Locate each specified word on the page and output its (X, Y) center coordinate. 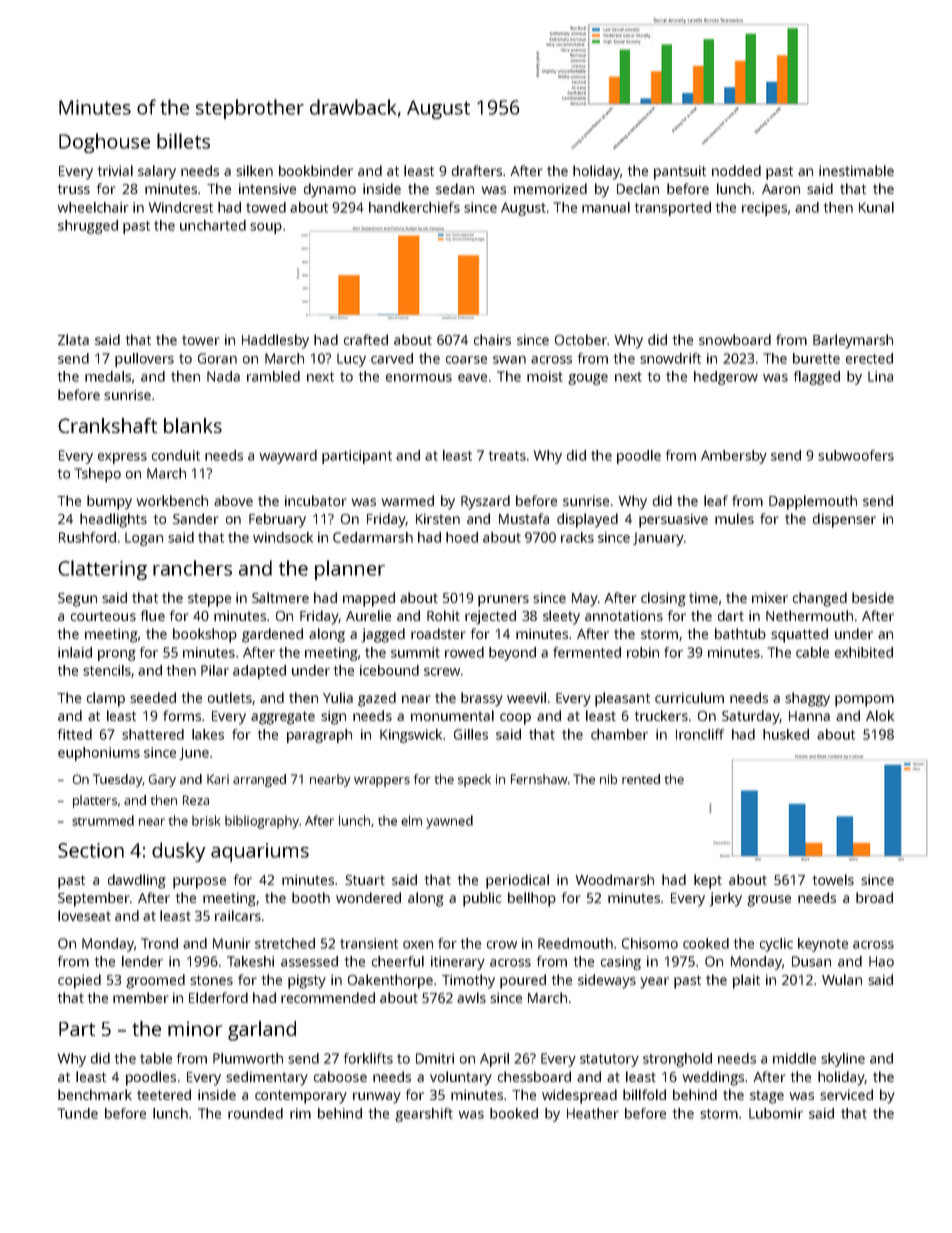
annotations (624, 615)
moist (545, 376)
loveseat (84, 915)
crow (502, 945)
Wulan (842, 979)
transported (673, 209)
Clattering (102, 570)
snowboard (735, 339)
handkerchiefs (414, 207)
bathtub (740, 633)
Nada (223, 376)
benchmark (95, 1094)
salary (157, 172)
